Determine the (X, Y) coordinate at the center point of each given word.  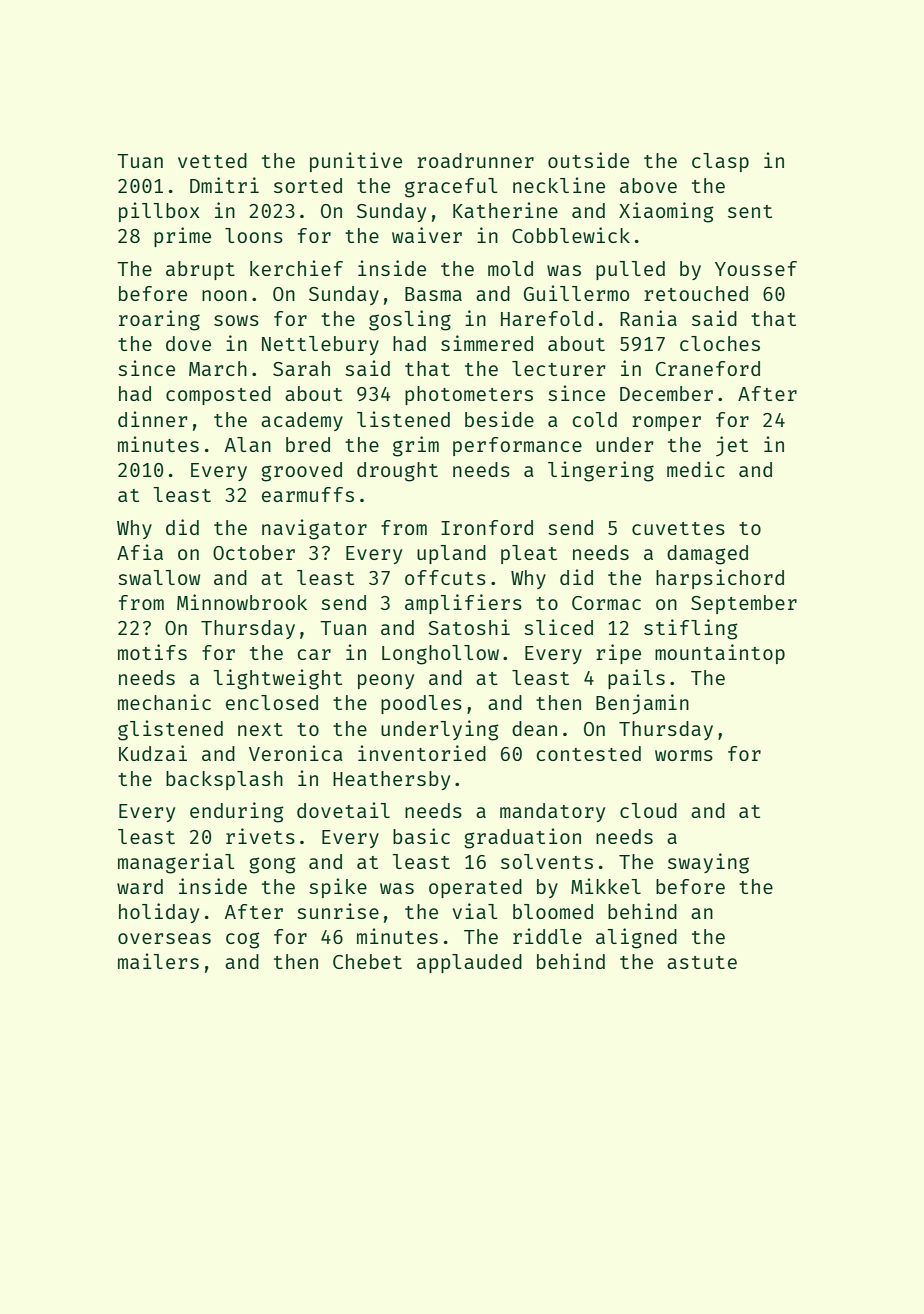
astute (702, 962)
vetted (212, 160)
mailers (158, 961)
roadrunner (475, 160)
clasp (720, 162)
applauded (469, 963)
